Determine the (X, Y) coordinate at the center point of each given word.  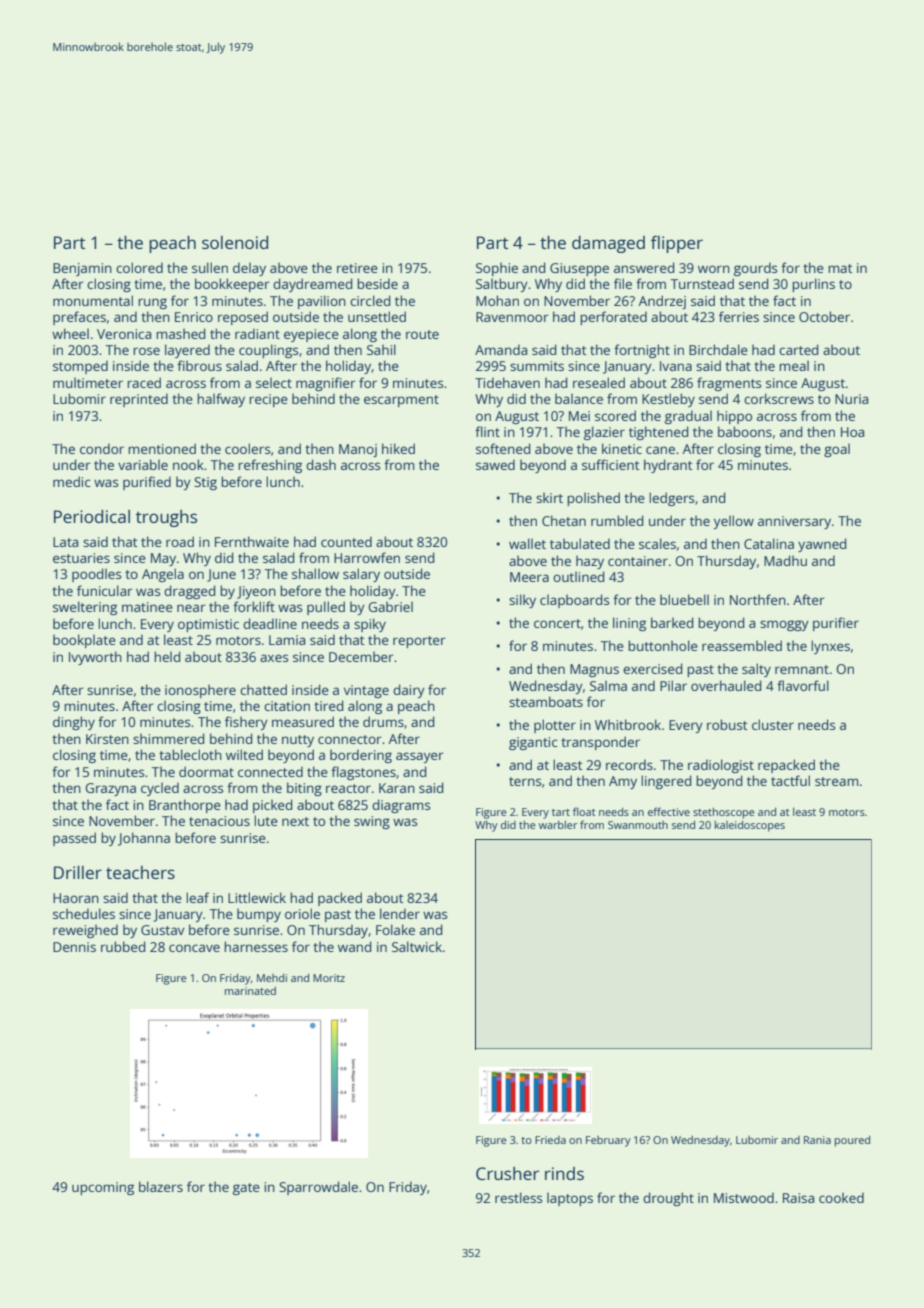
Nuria (851, 399)
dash (321, 464)
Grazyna (110, 789)
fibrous (199, 365)
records (629, 764)
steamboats (546, 701)
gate (246, 1189)
